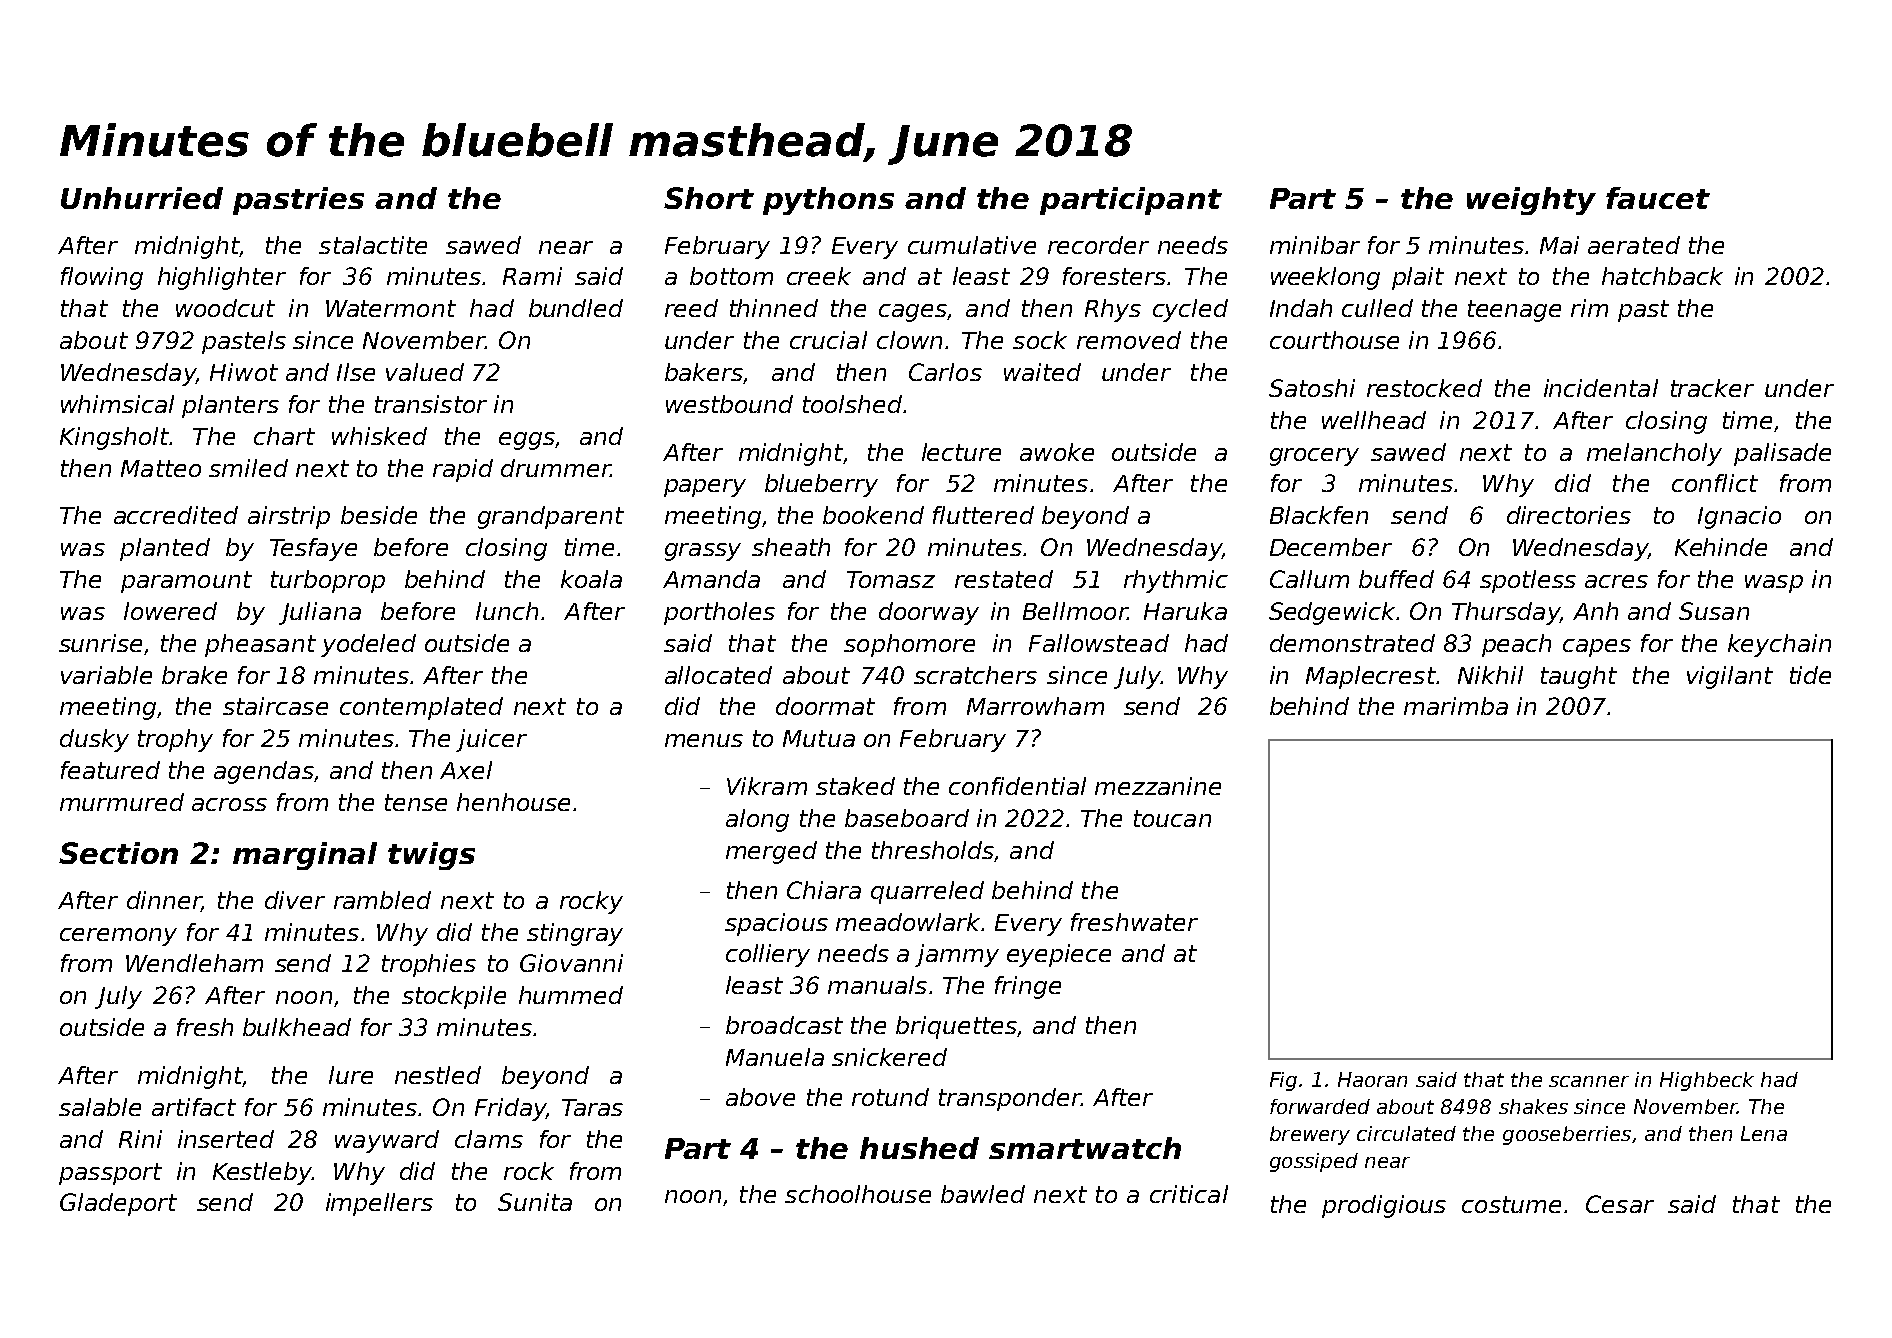 This document has width=1892, height=1338. Describe the element at coordinates (828, 201) in the document. I see `pythons` at that location.
